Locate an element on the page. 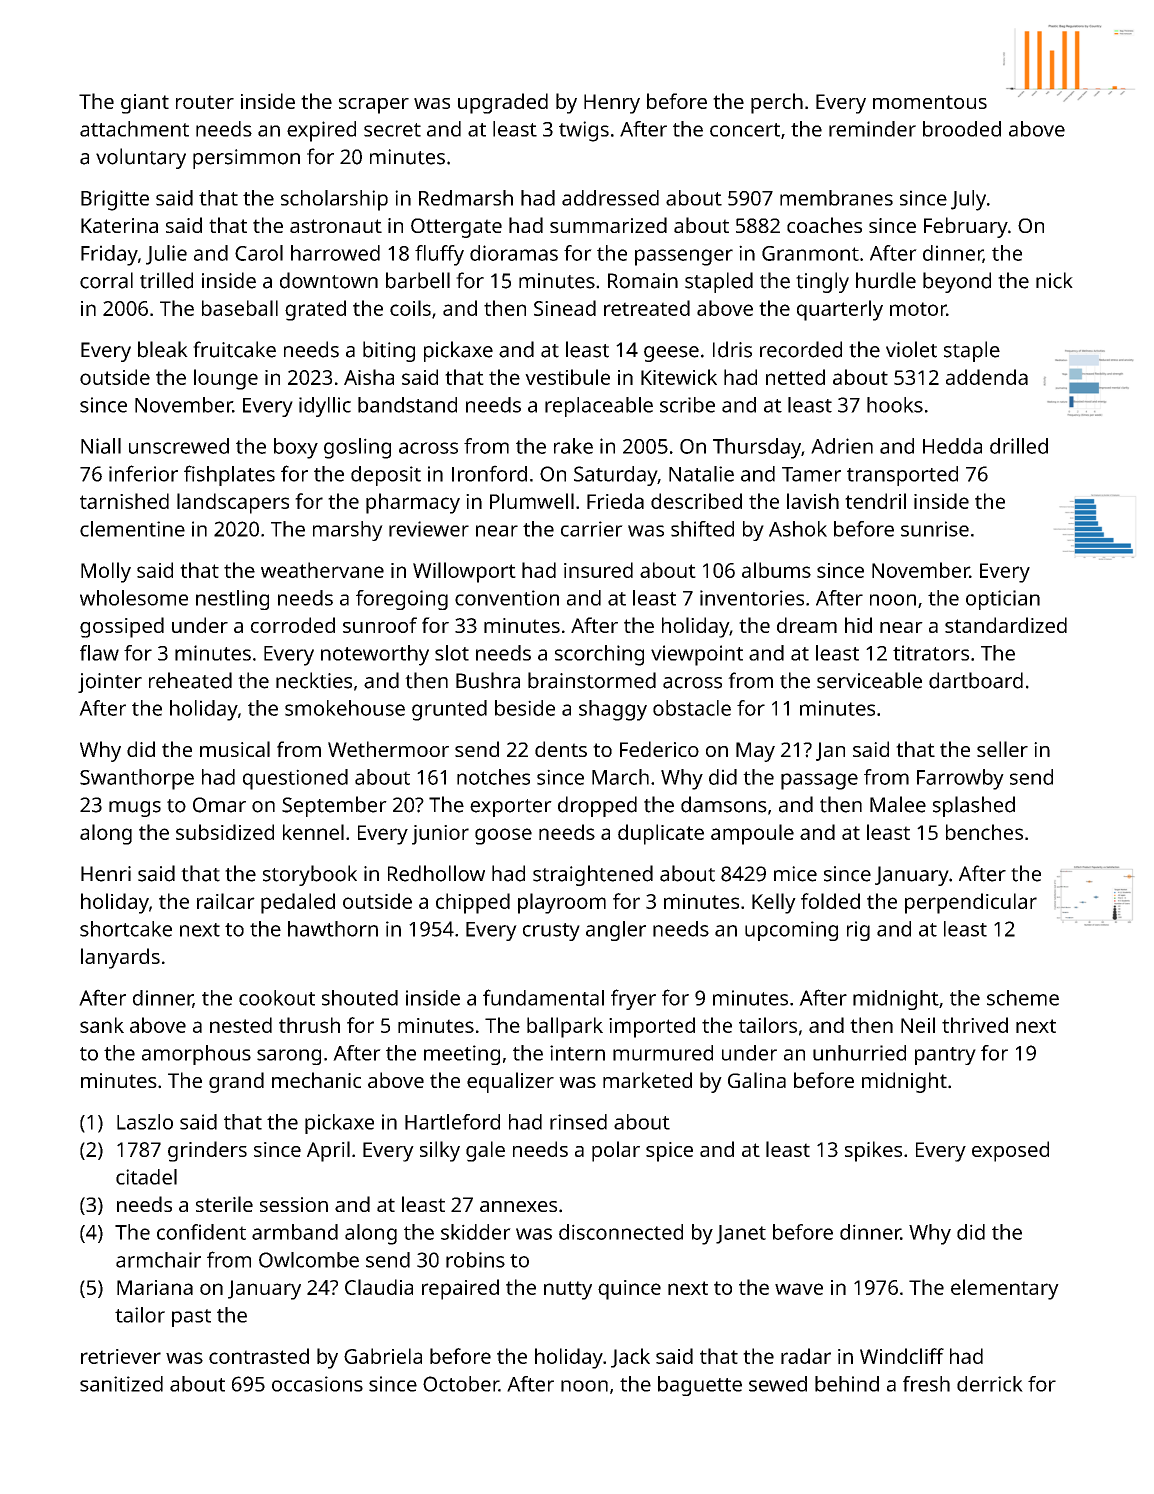  jointer is located at coordinates (110, 683).
